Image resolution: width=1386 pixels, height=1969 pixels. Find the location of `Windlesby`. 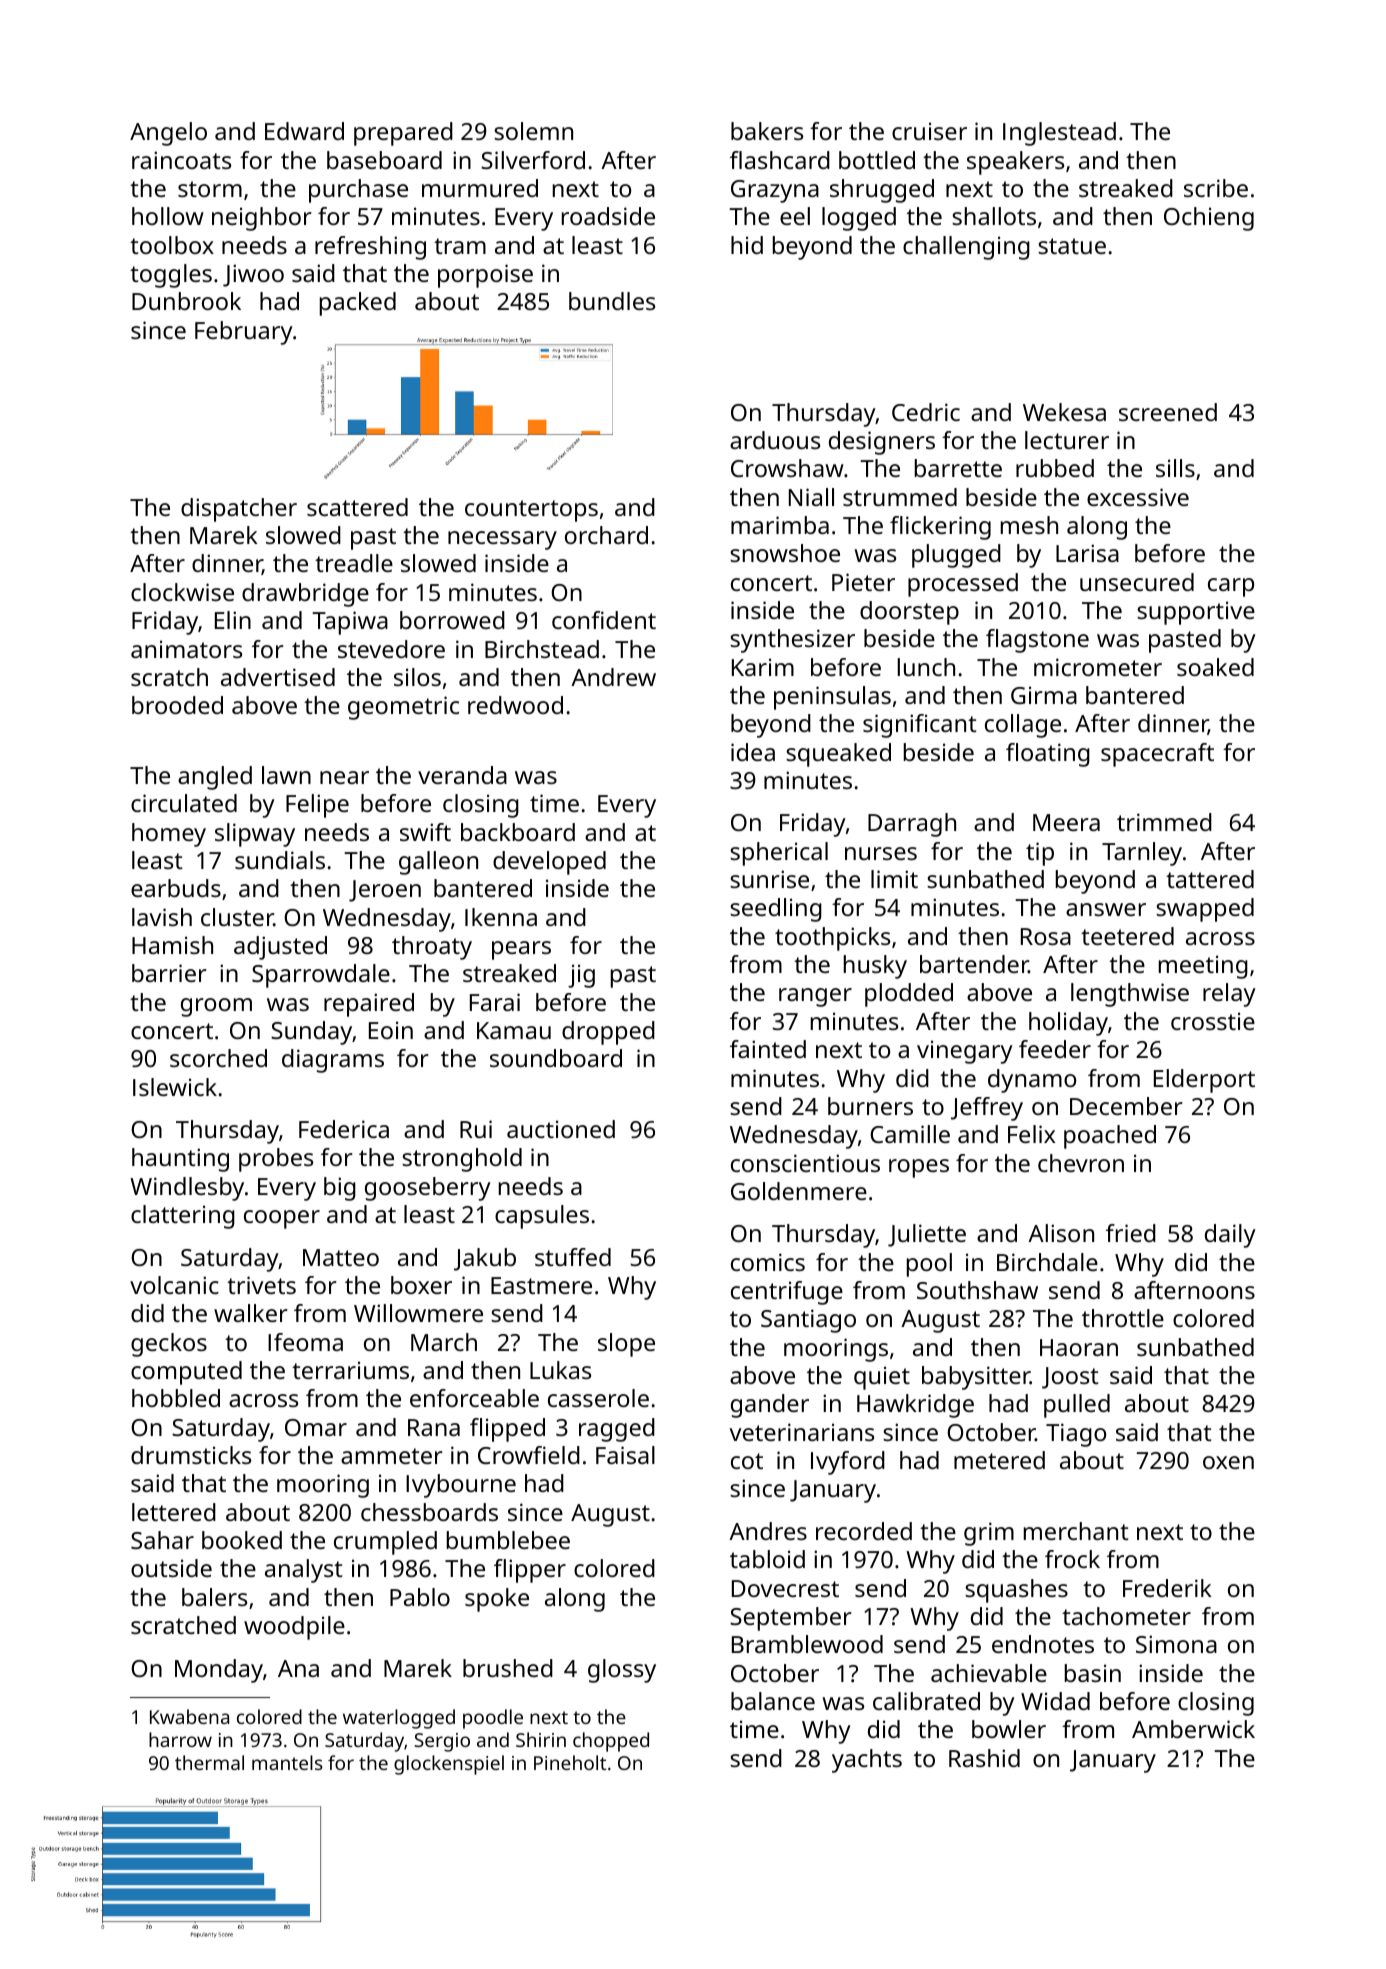

Windlesby is located at coordinates (187, 1189).
